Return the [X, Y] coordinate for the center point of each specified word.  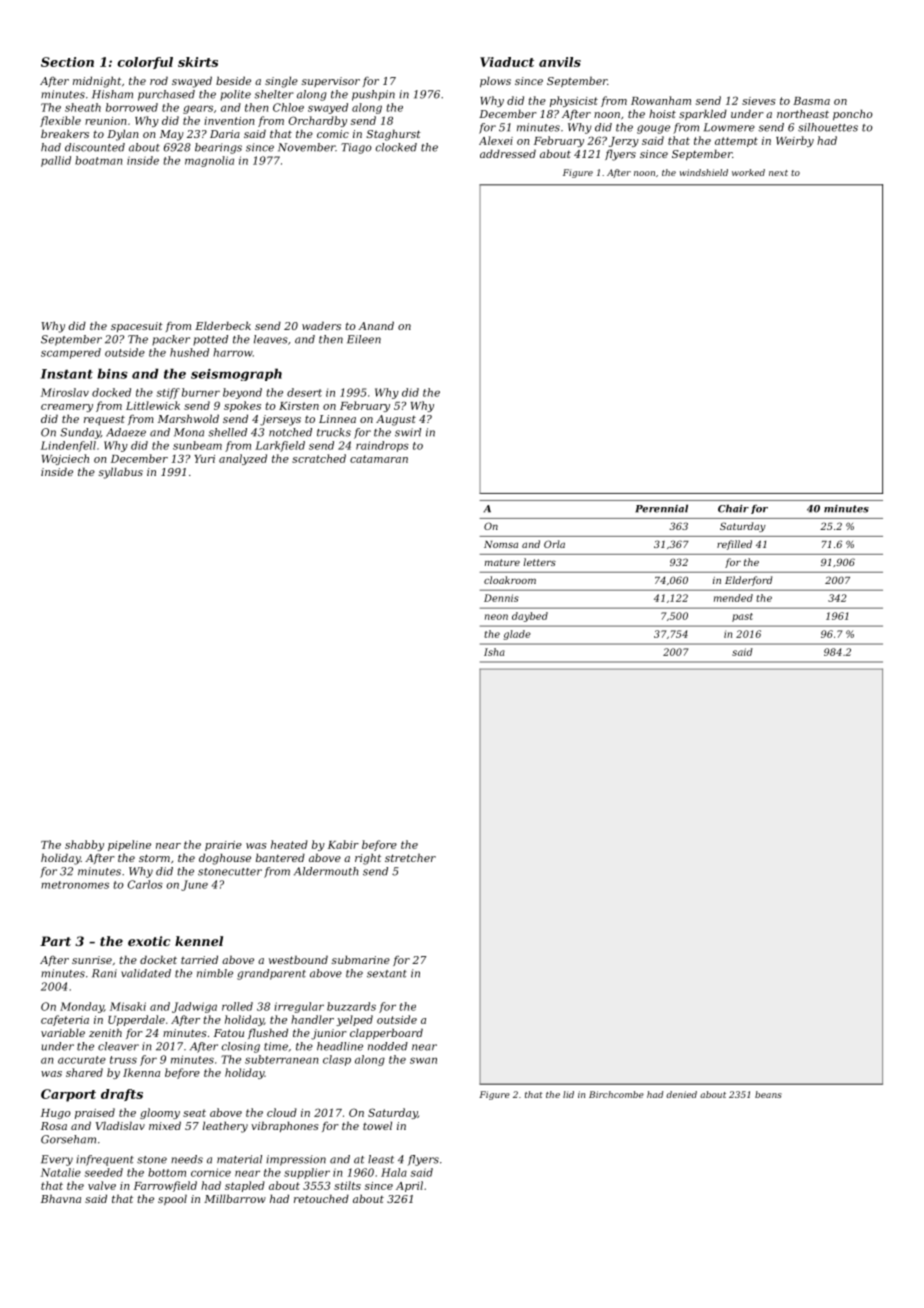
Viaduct [507, 62]
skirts [198, 62]
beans [768, 1094]
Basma [811, 101]
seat [194, 1113]
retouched [321, 1198]
